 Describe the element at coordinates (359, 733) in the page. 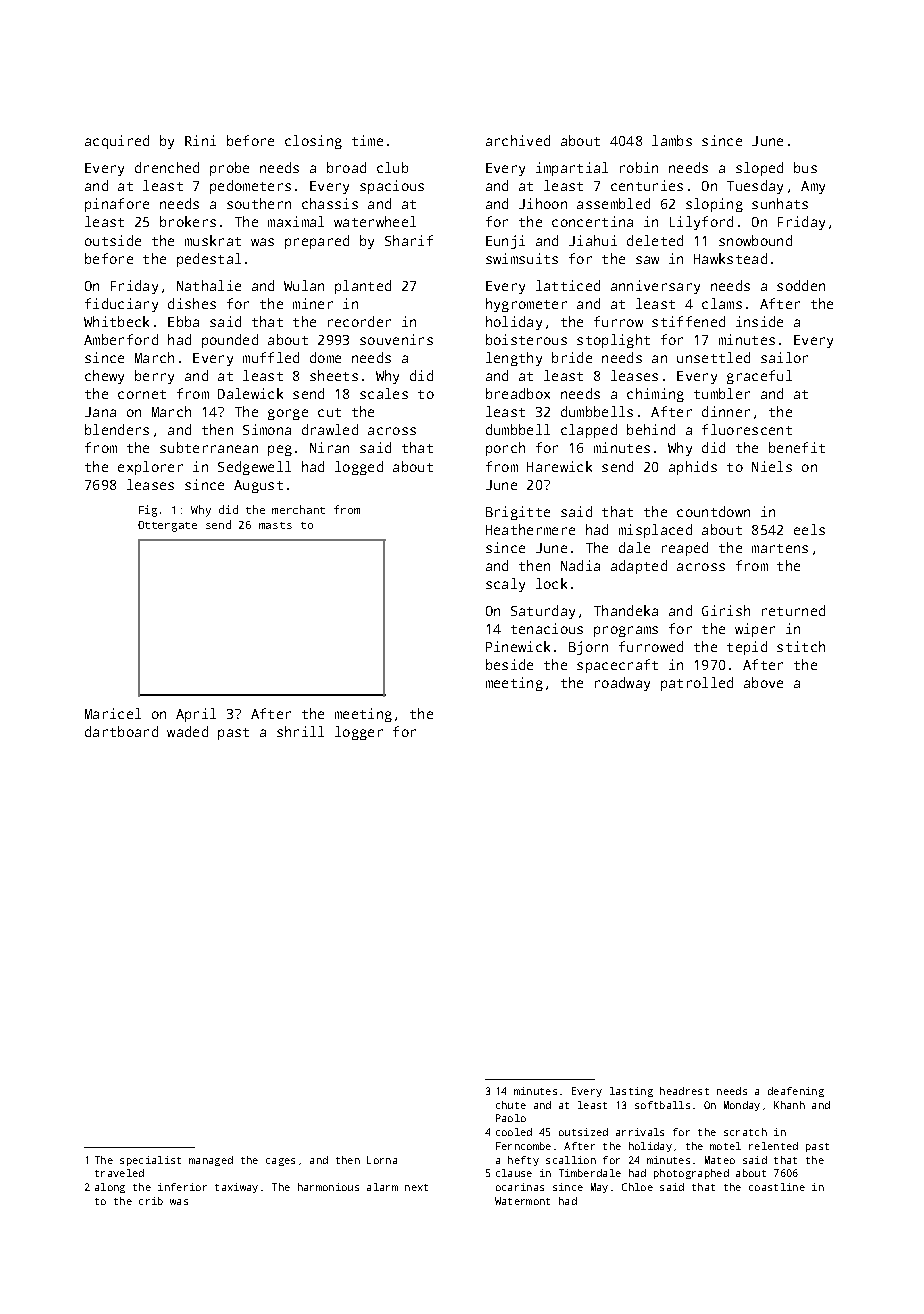

I see `logger` at that location.
